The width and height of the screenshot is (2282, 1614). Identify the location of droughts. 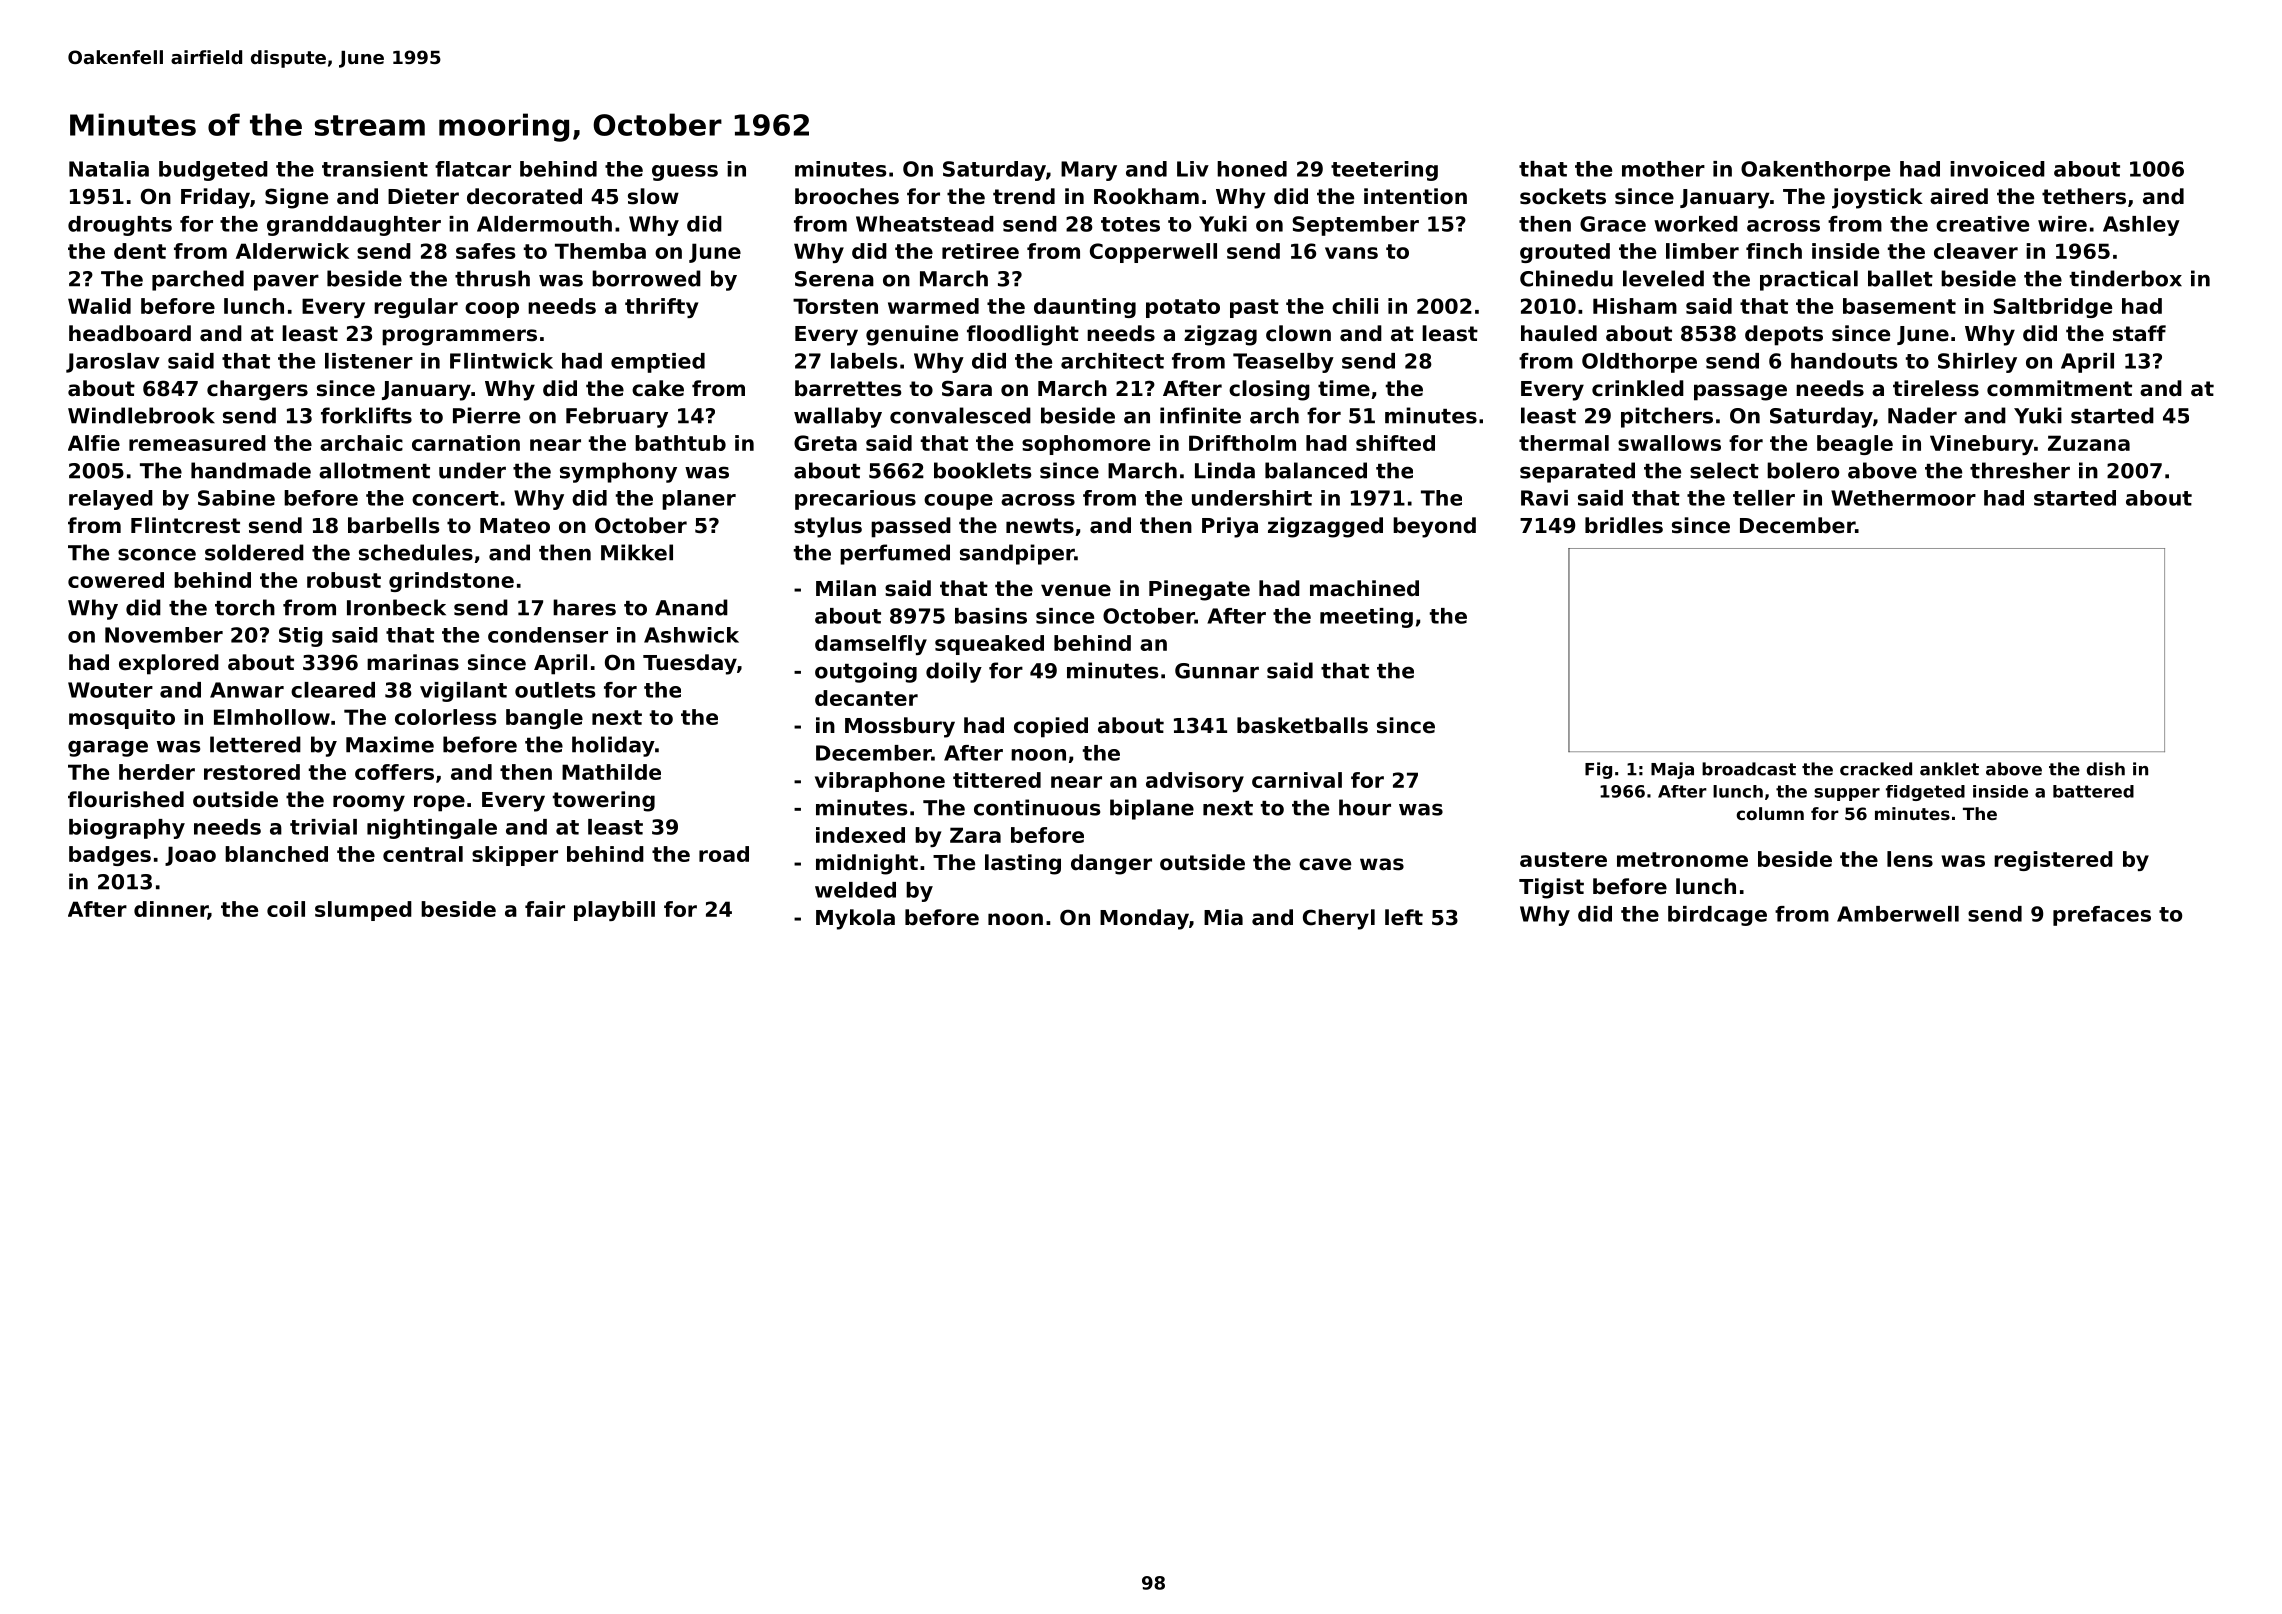
(120, 226).
